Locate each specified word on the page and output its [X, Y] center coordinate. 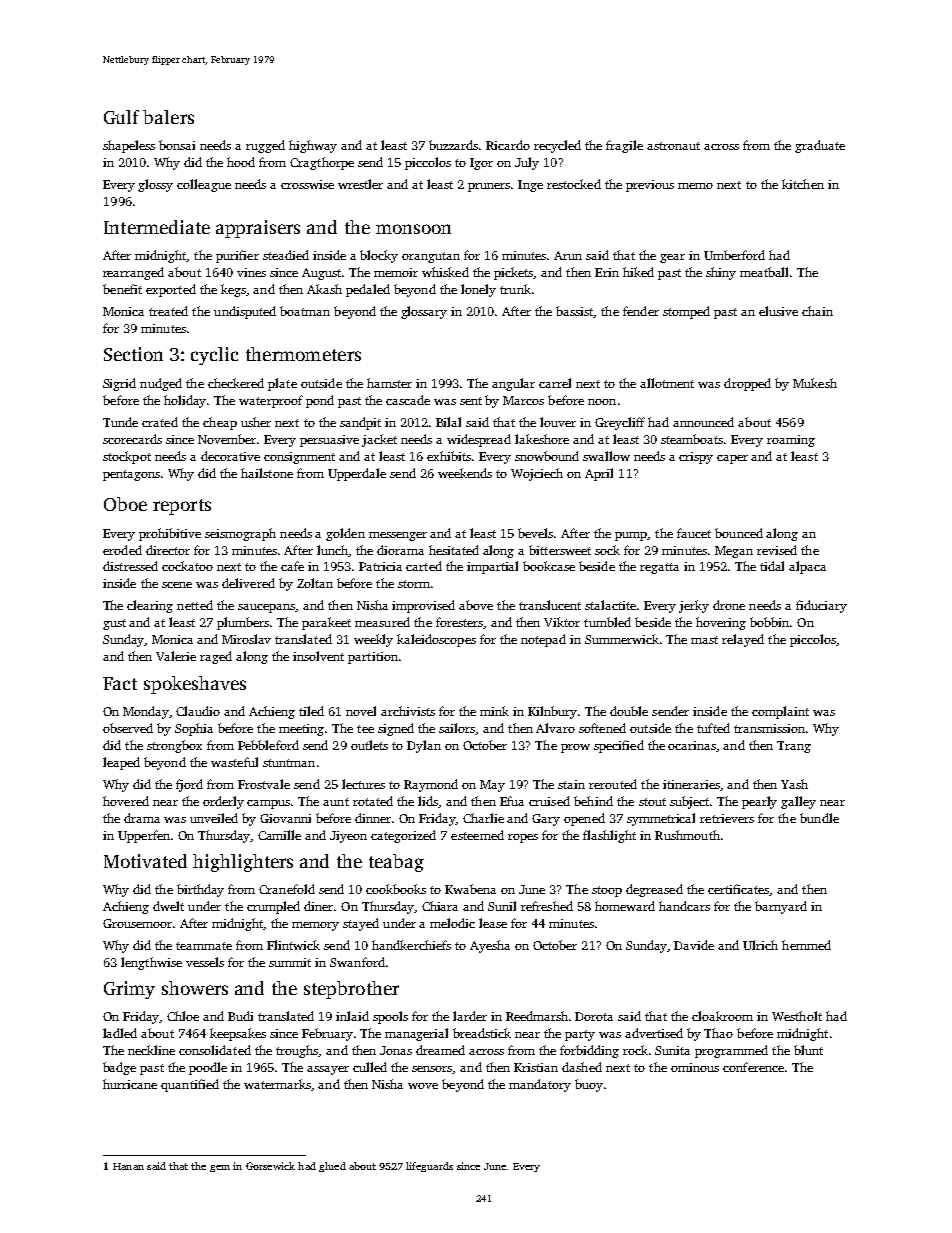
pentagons [131, 475]
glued [332, 1167]
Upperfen [144, 836]
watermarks [278, 1085]
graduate [820, 146]
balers [168, 117]
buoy [589, 1085]
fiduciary [821, 606]
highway [313, 146]
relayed [743, 640]
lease [493, 923]
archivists [408, 711]
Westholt [797, 1016]
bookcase [549, 566]
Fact [120, 683]
